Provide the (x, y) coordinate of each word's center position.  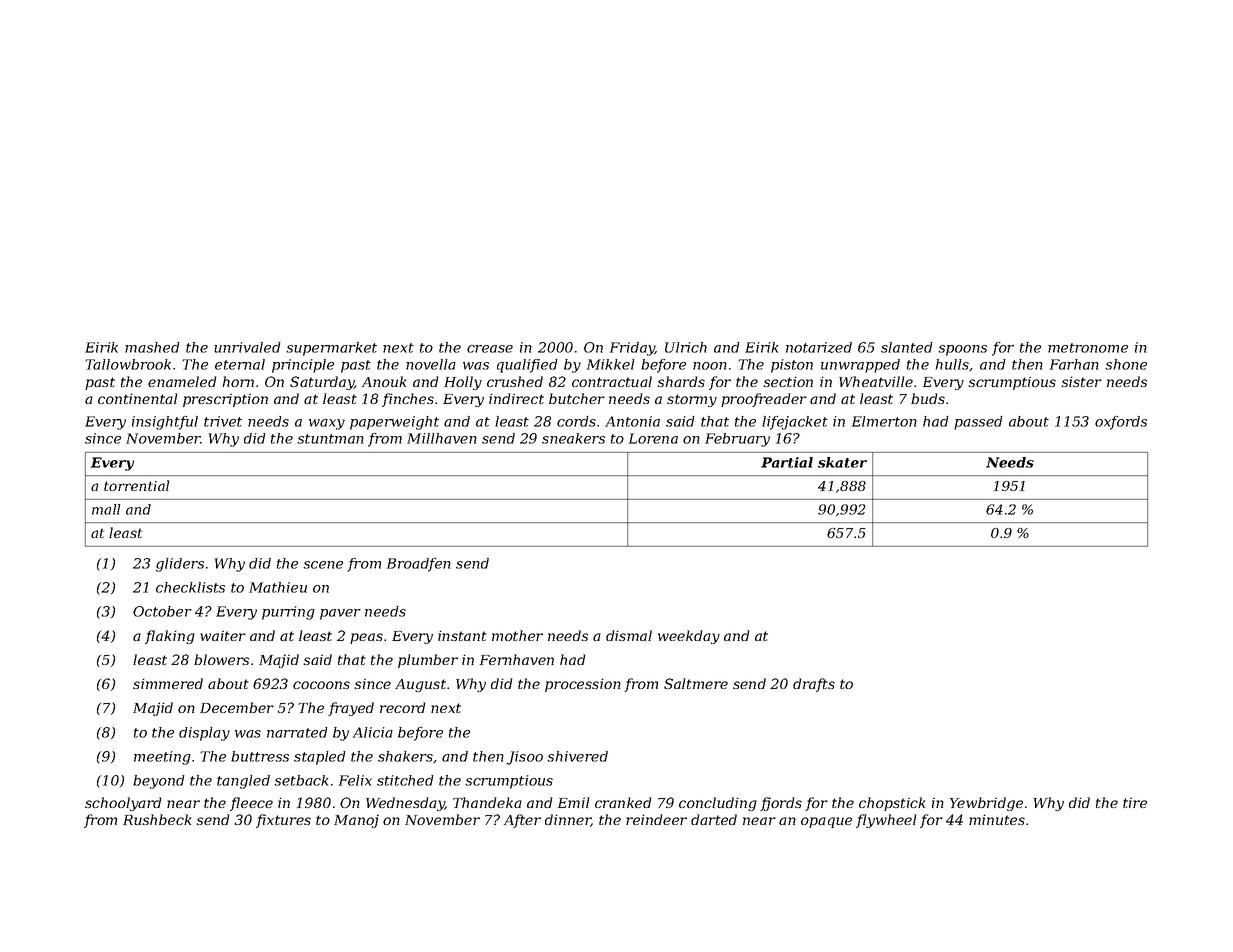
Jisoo (524, 758)
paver (340, 614)
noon (710, 366)
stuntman (330, 439)
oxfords (1121, 423)
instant (462, 635)
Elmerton (884, 421)
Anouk (384, 381)
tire (1135, 802)
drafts (814, 685)
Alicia (373, 732)
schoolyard (123, 804)
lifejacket (795, 423)
